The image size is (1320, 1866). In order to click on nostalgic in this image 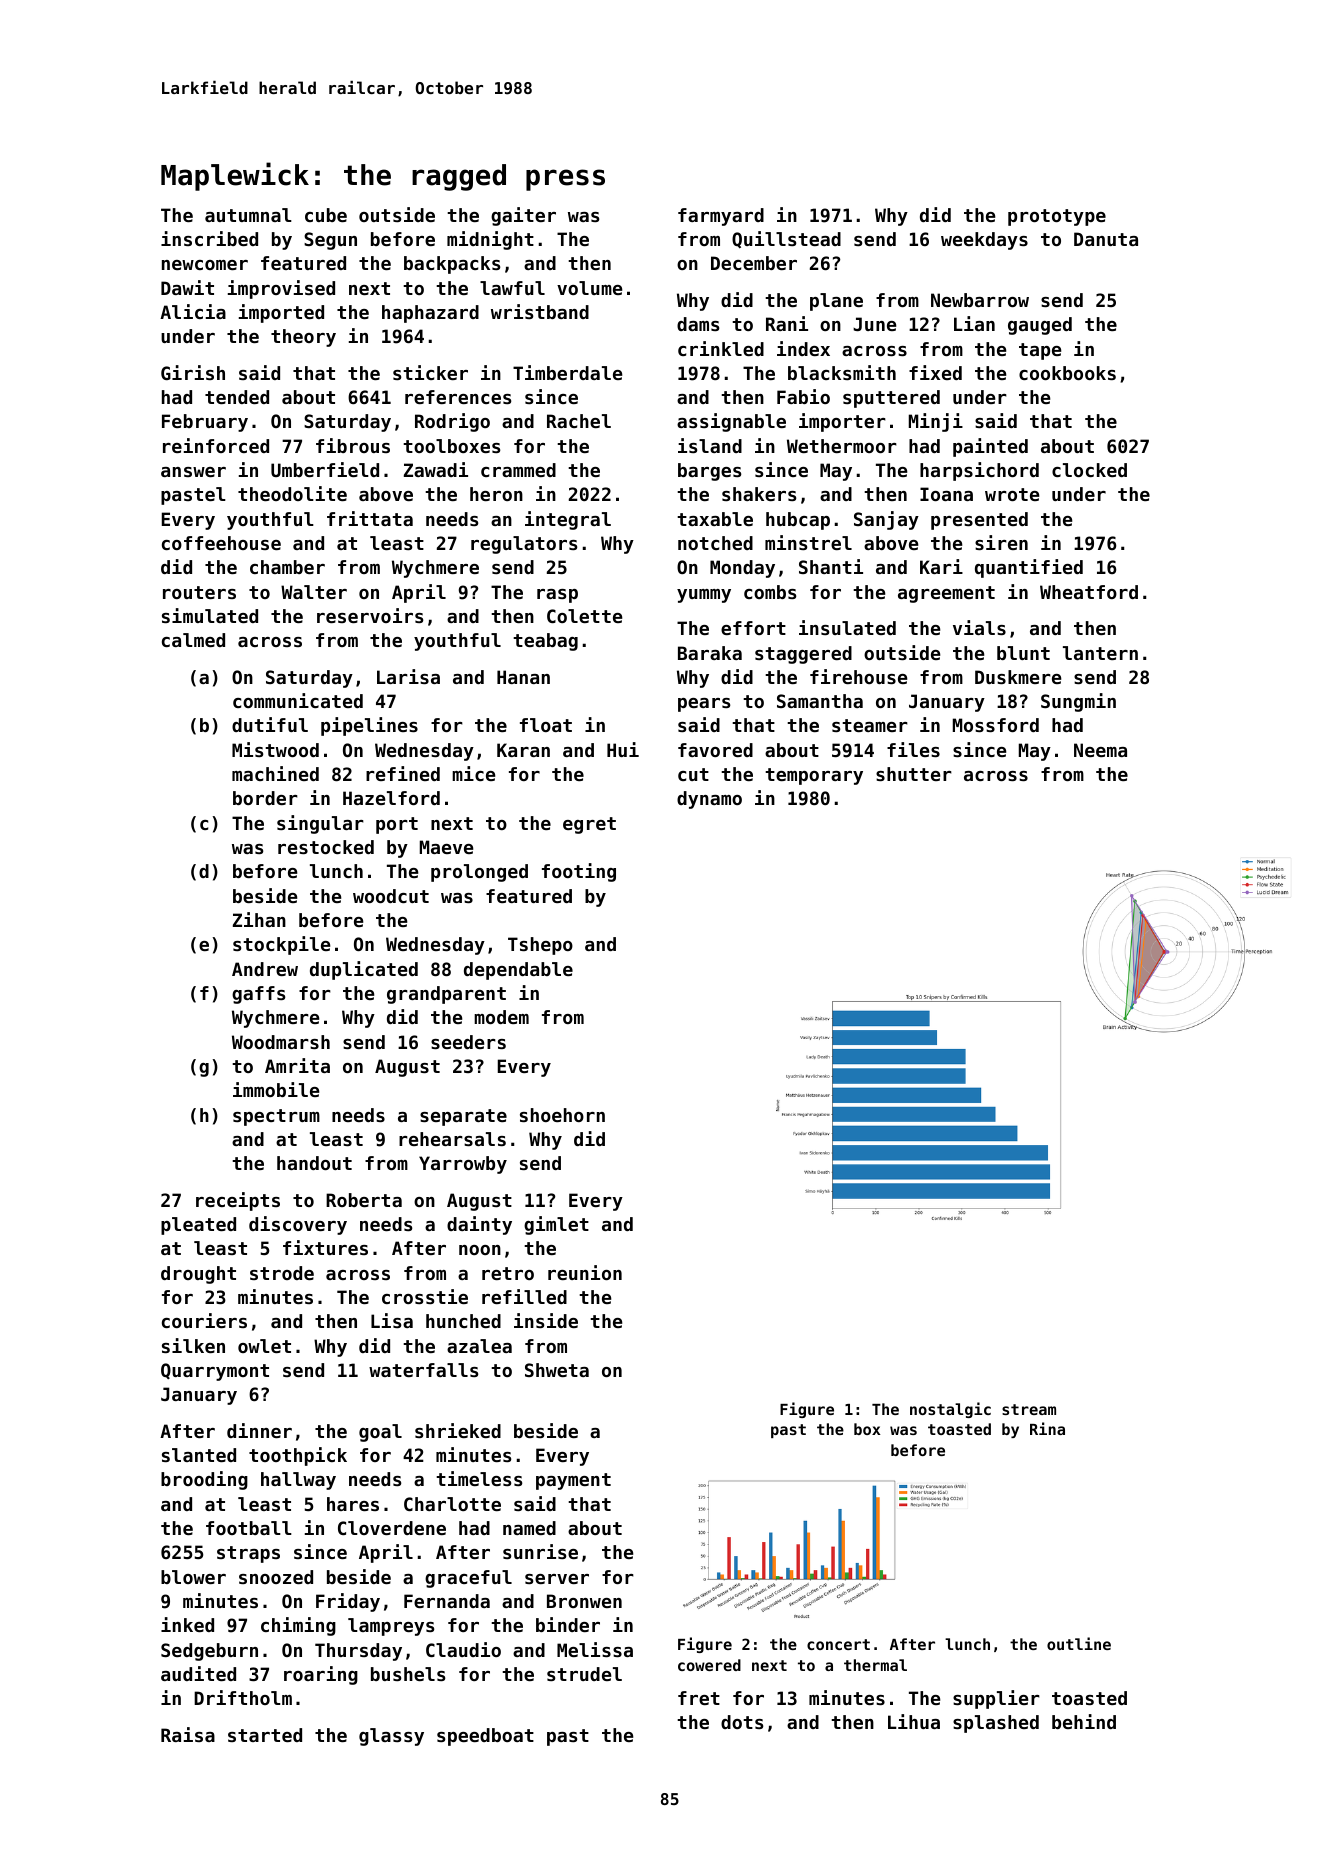, I will do `click(950, 1410)`.
